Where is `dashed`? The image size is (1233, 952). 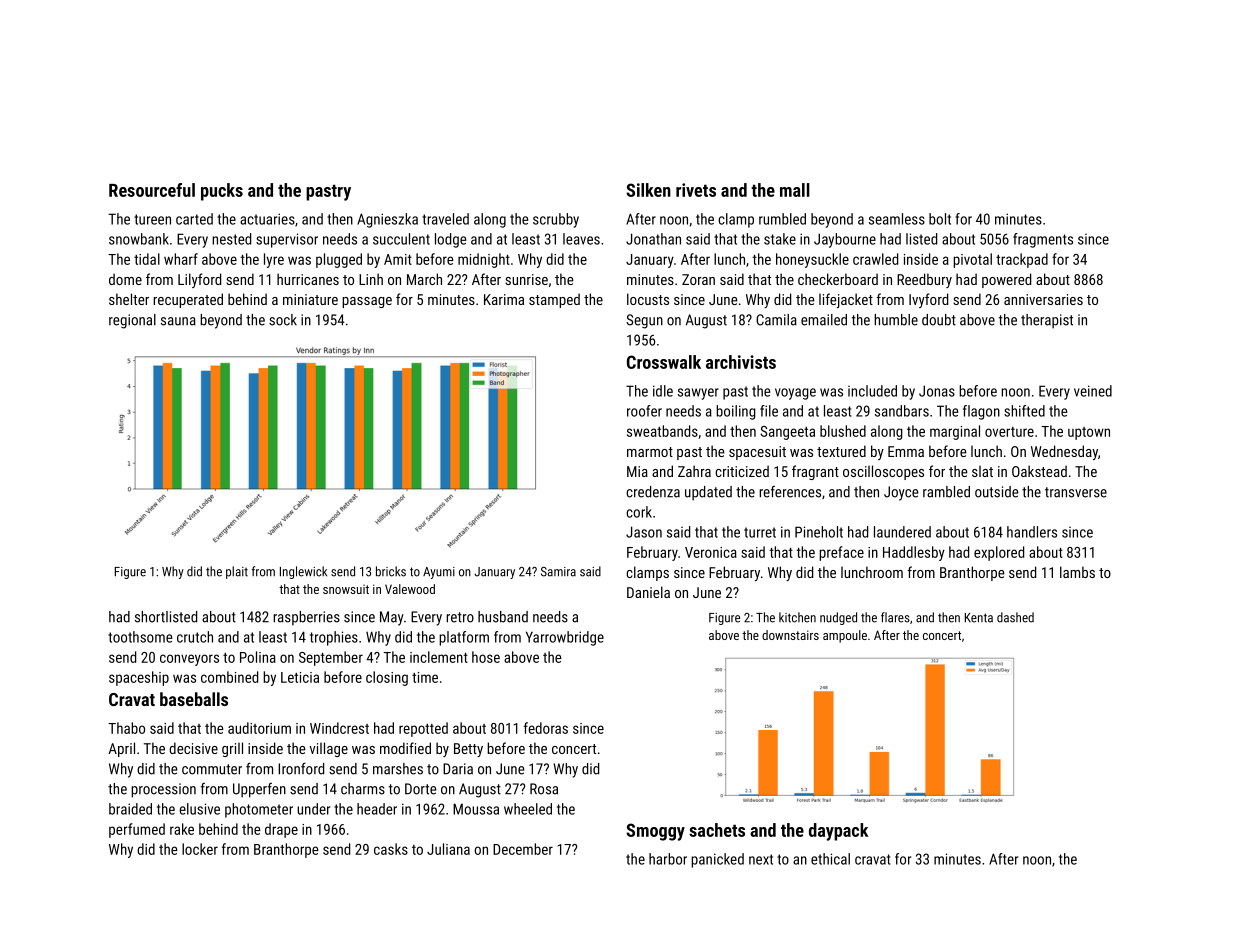 dashed is located at coordinates (1015, 617).
